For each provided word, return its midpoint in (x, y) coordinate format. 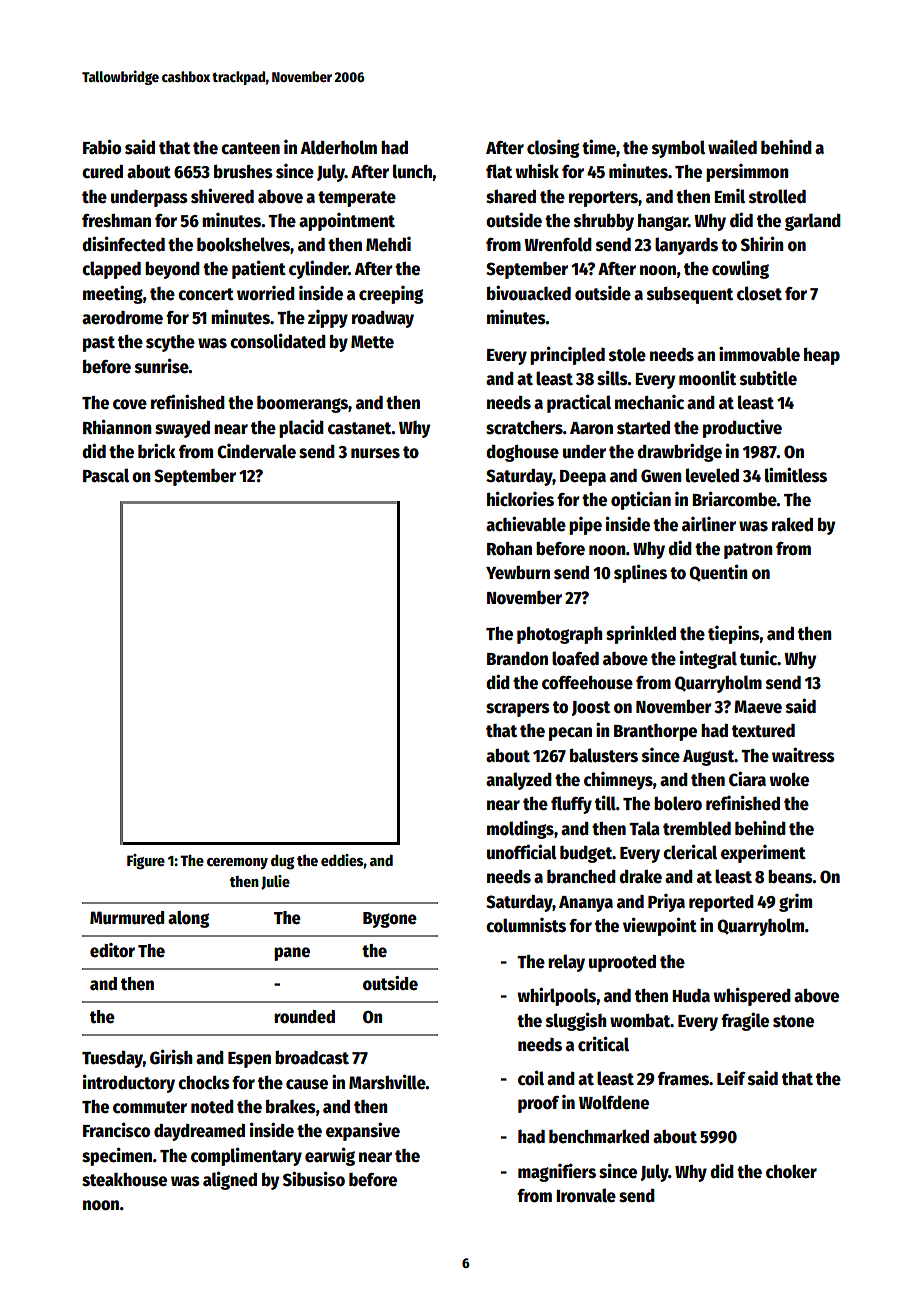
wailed (732, 147)
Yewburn (518, 573)
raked (792, 524)
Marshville (387, 1082)
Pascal (106, 475)
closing (553, 149)
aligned (230, 1180)
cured (102, 171)
